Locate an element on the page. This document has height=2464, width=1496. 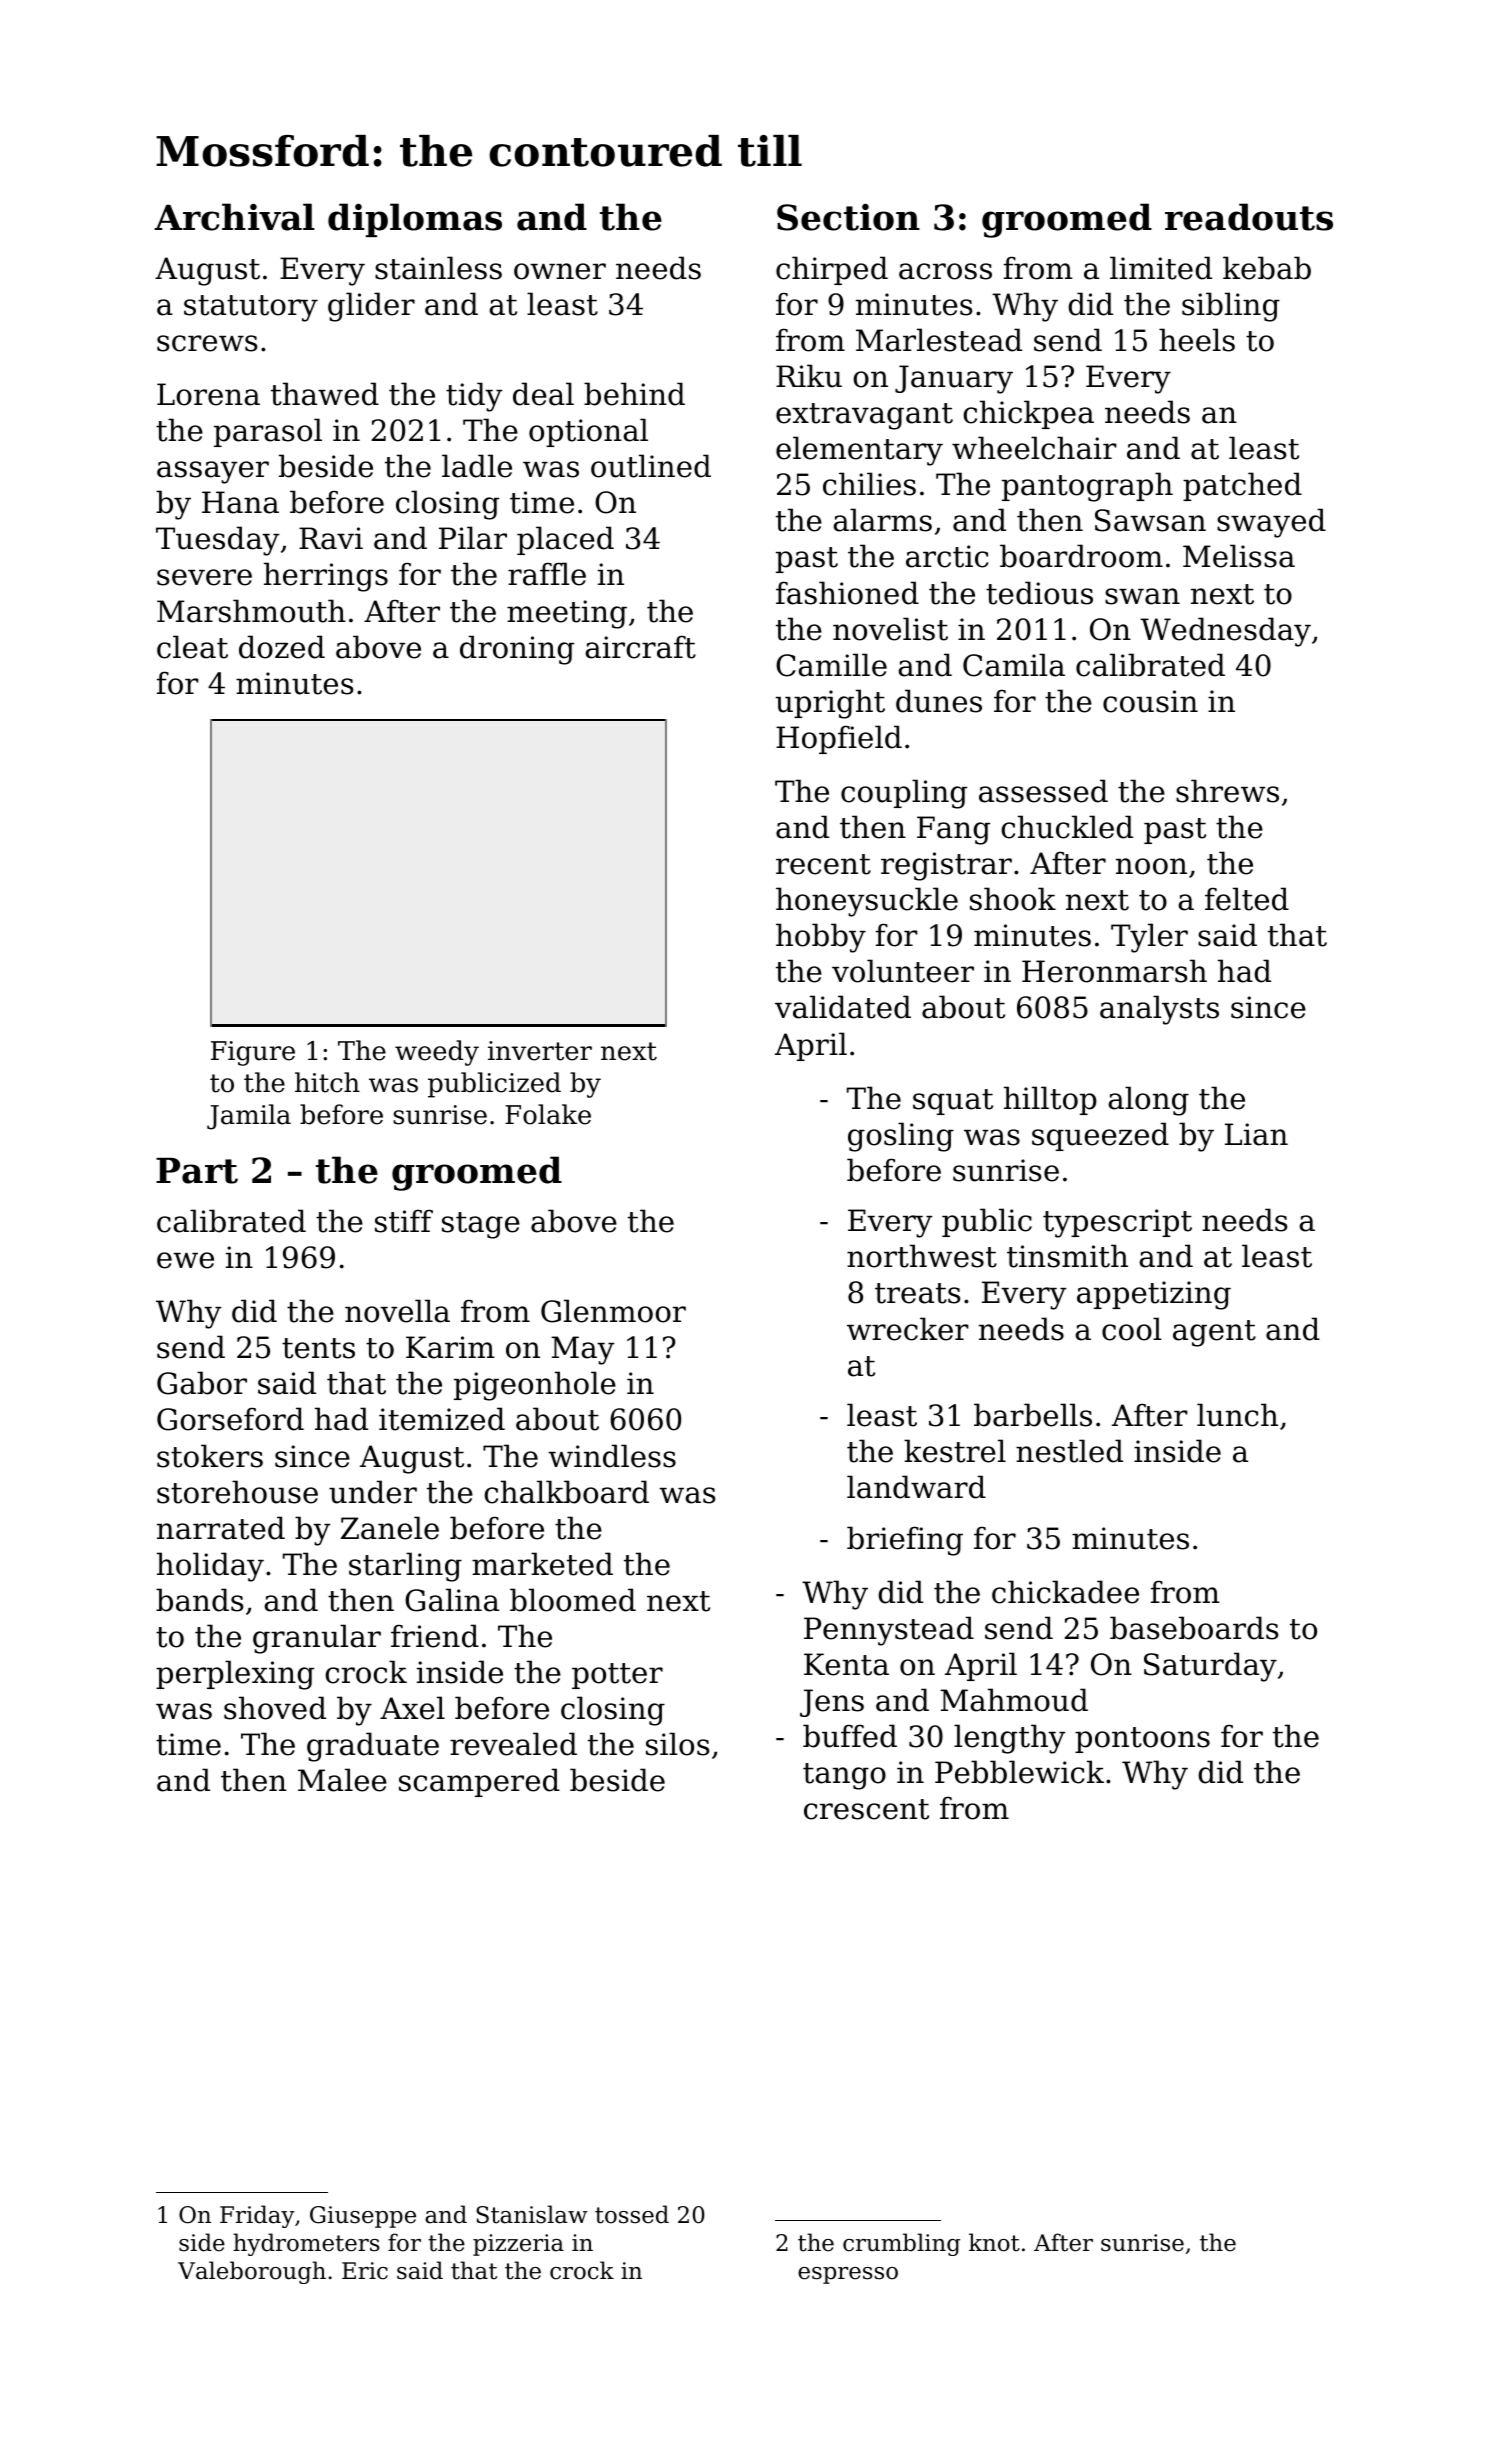
stiff is located at coordinates (404, 1221).
